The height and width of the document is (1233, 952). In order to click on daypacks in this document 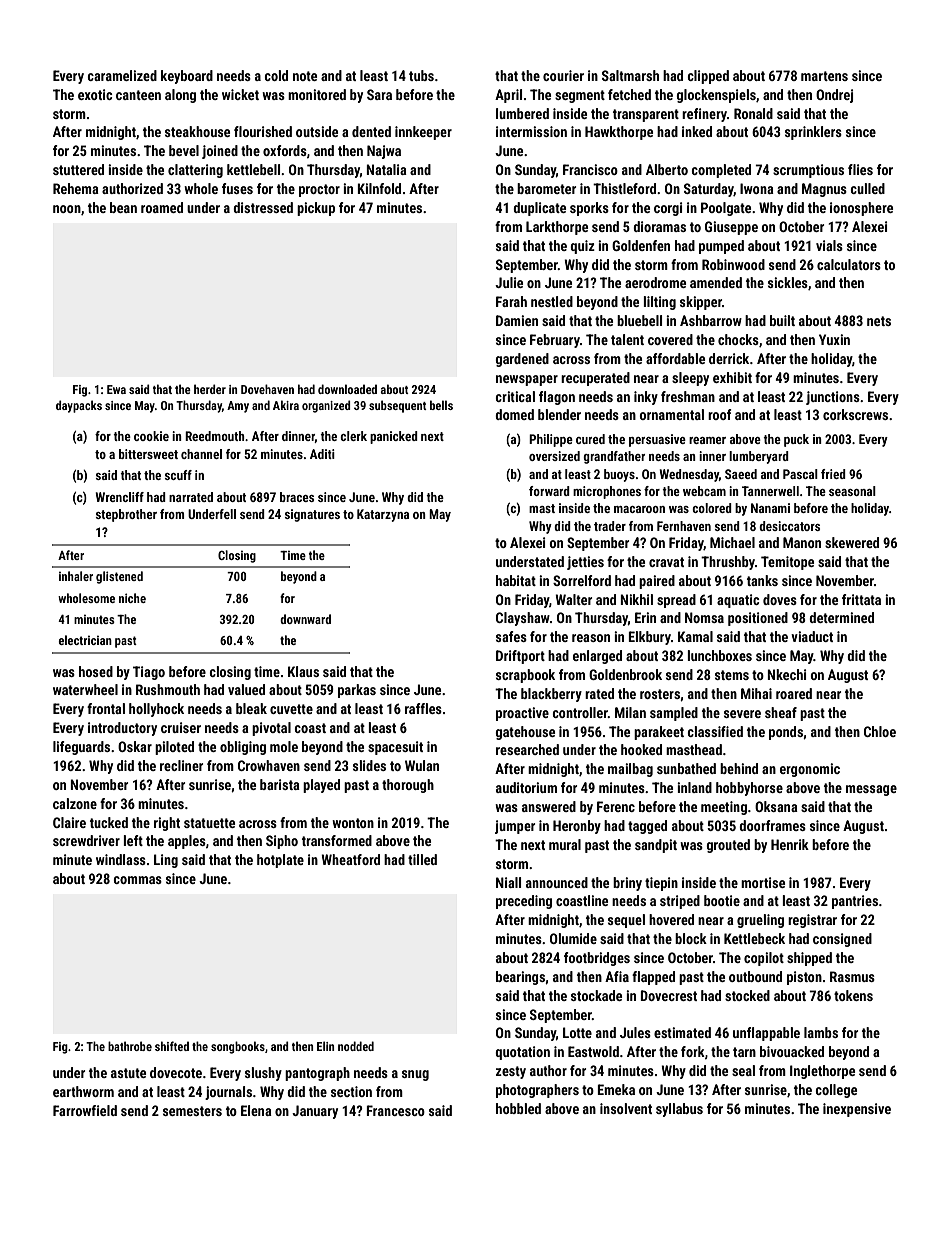, I will do `click(79, 406)`.
